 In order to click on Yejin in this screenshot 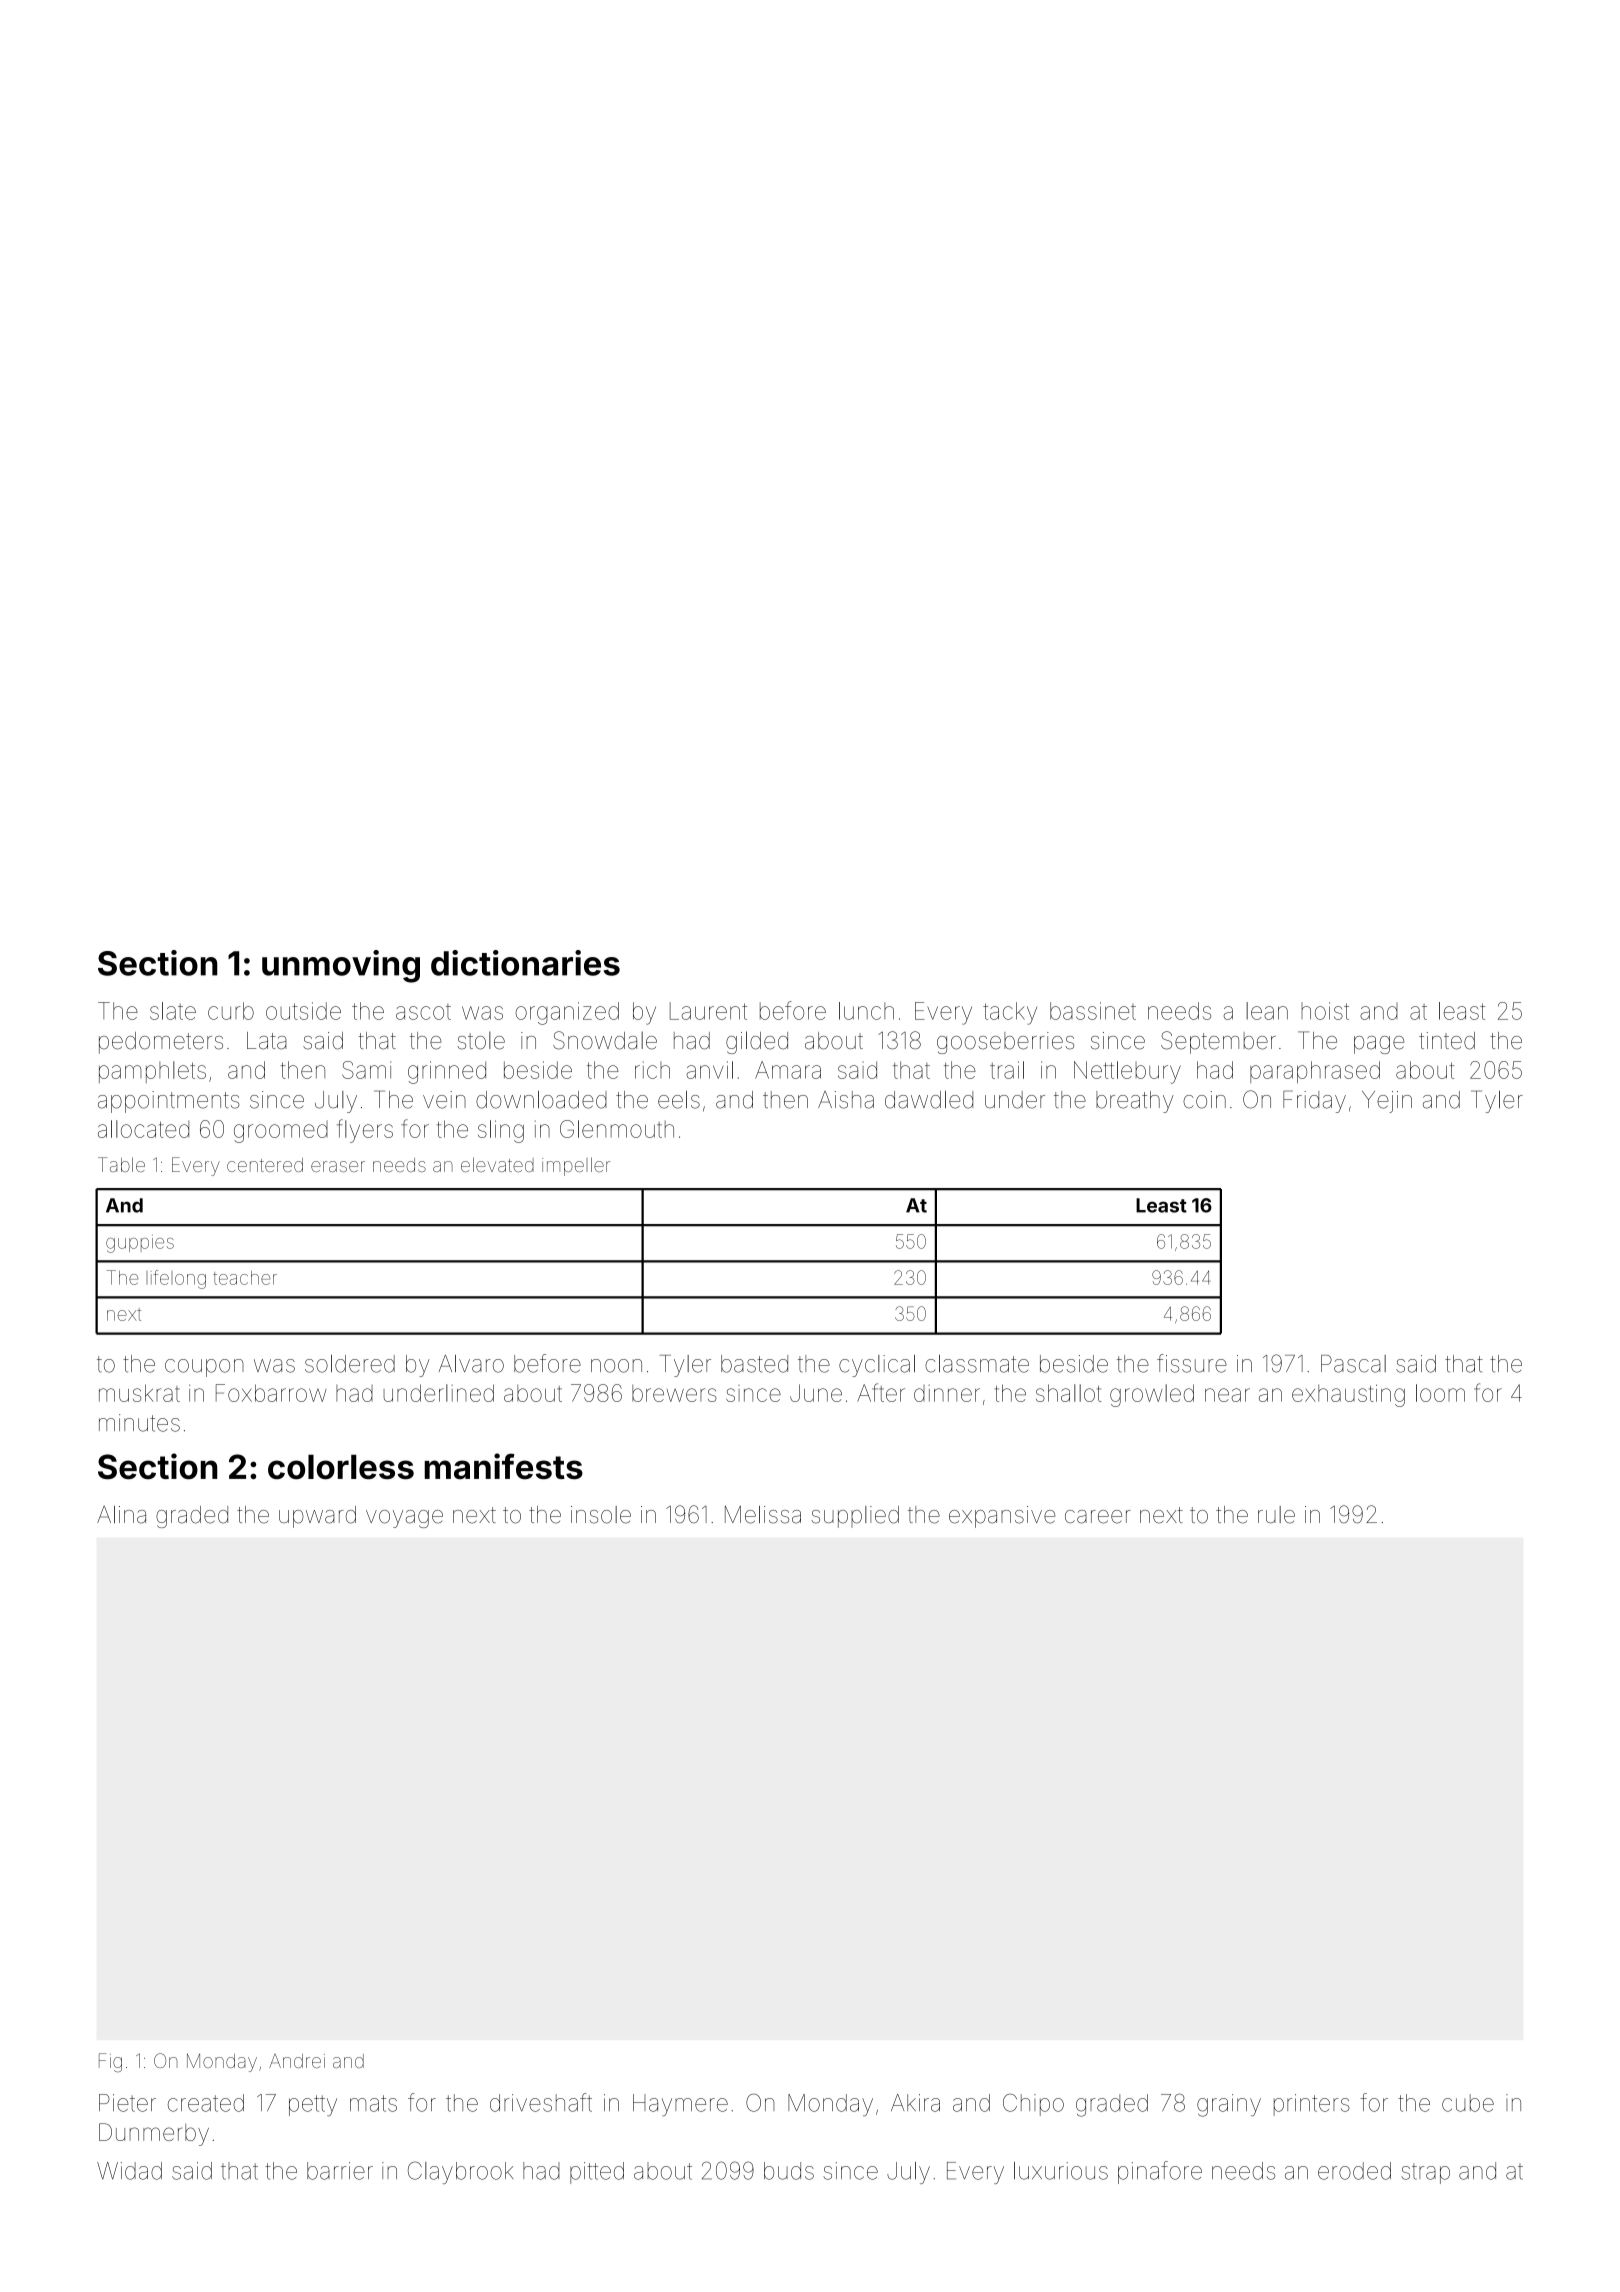, I will do `click(1387, 1102)`.
